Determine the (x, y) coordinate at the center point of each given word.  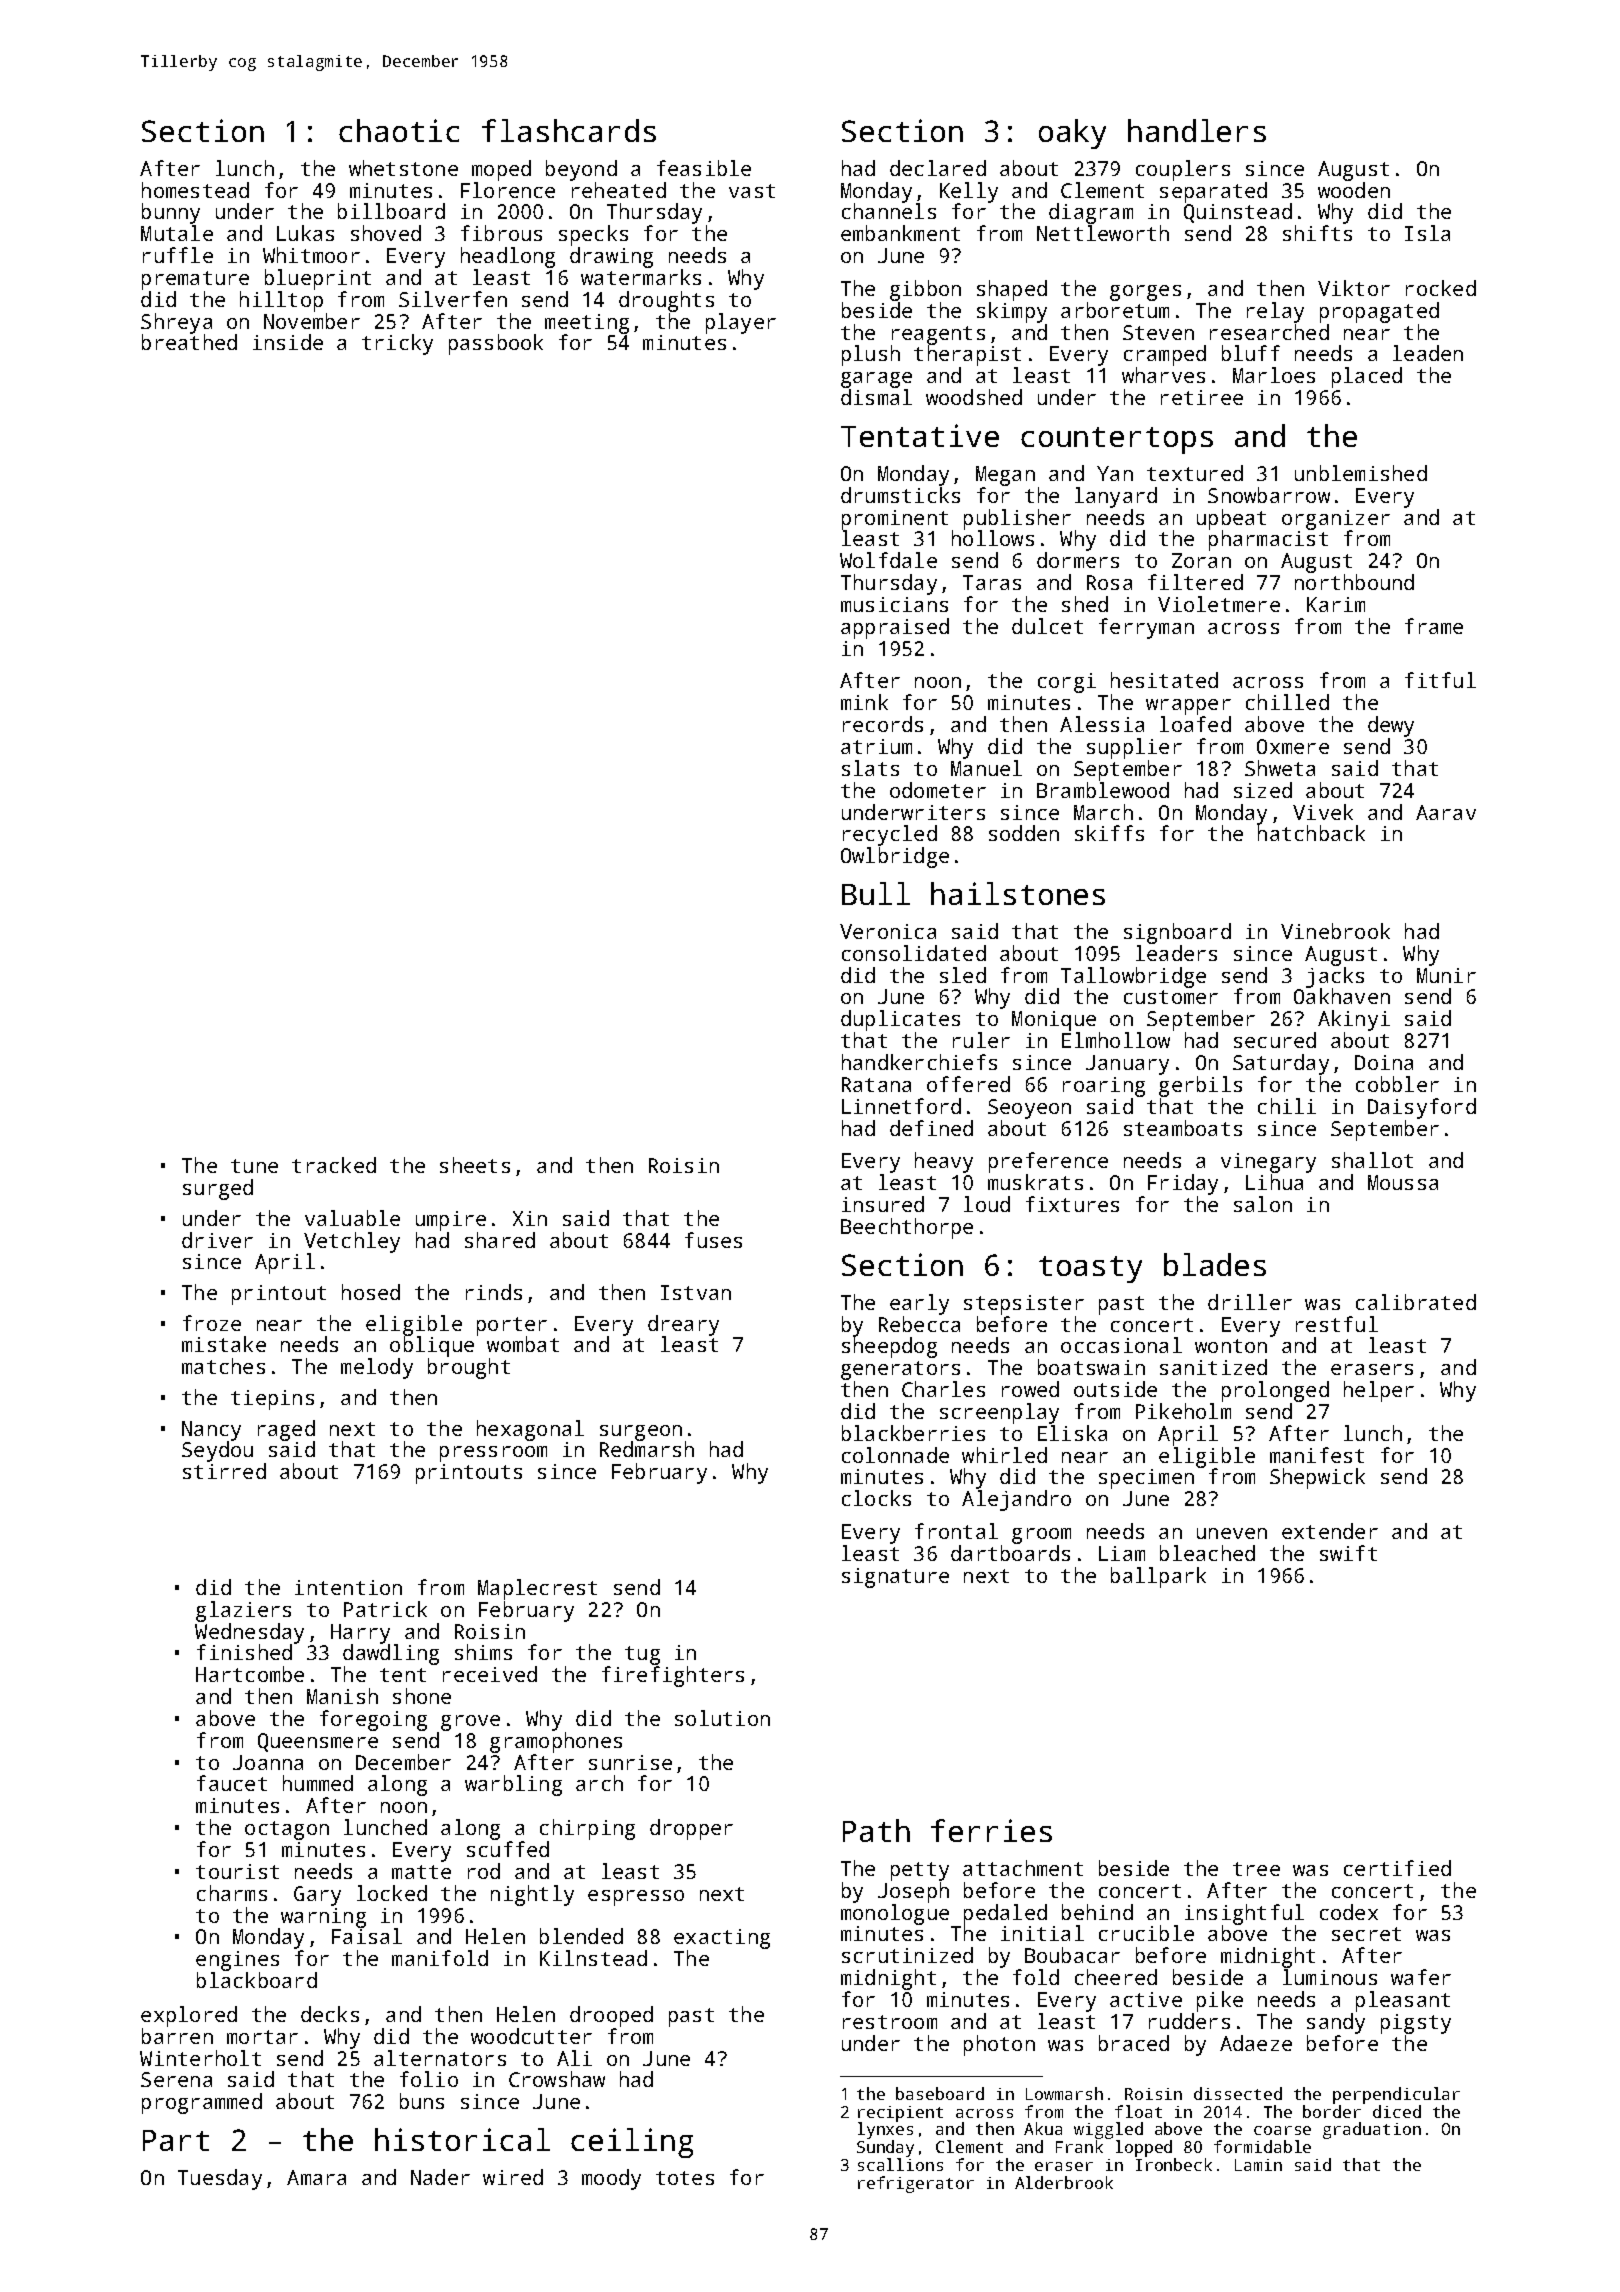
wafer (1421, 1977)
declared (938, 168)
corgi (1067, 683)
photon (999, 2045)
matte (421, 1872)
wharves (1163, 375)
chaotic (399, 130)
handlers (1197, 130)
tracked (334, 1165)
